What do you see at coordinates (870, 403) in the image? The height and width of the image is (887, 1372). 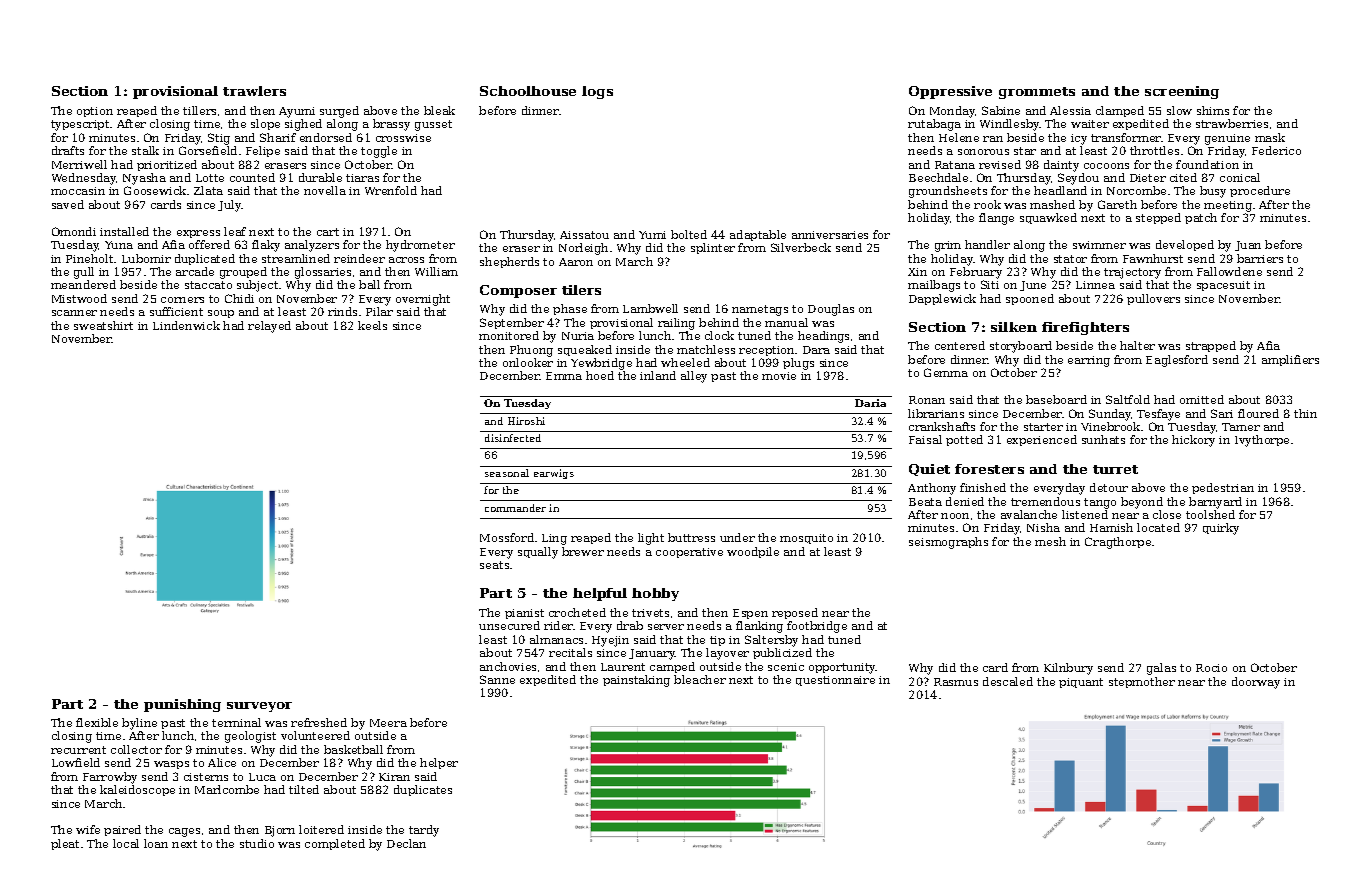 I see `Daria` at bounding box center [870, 403].
